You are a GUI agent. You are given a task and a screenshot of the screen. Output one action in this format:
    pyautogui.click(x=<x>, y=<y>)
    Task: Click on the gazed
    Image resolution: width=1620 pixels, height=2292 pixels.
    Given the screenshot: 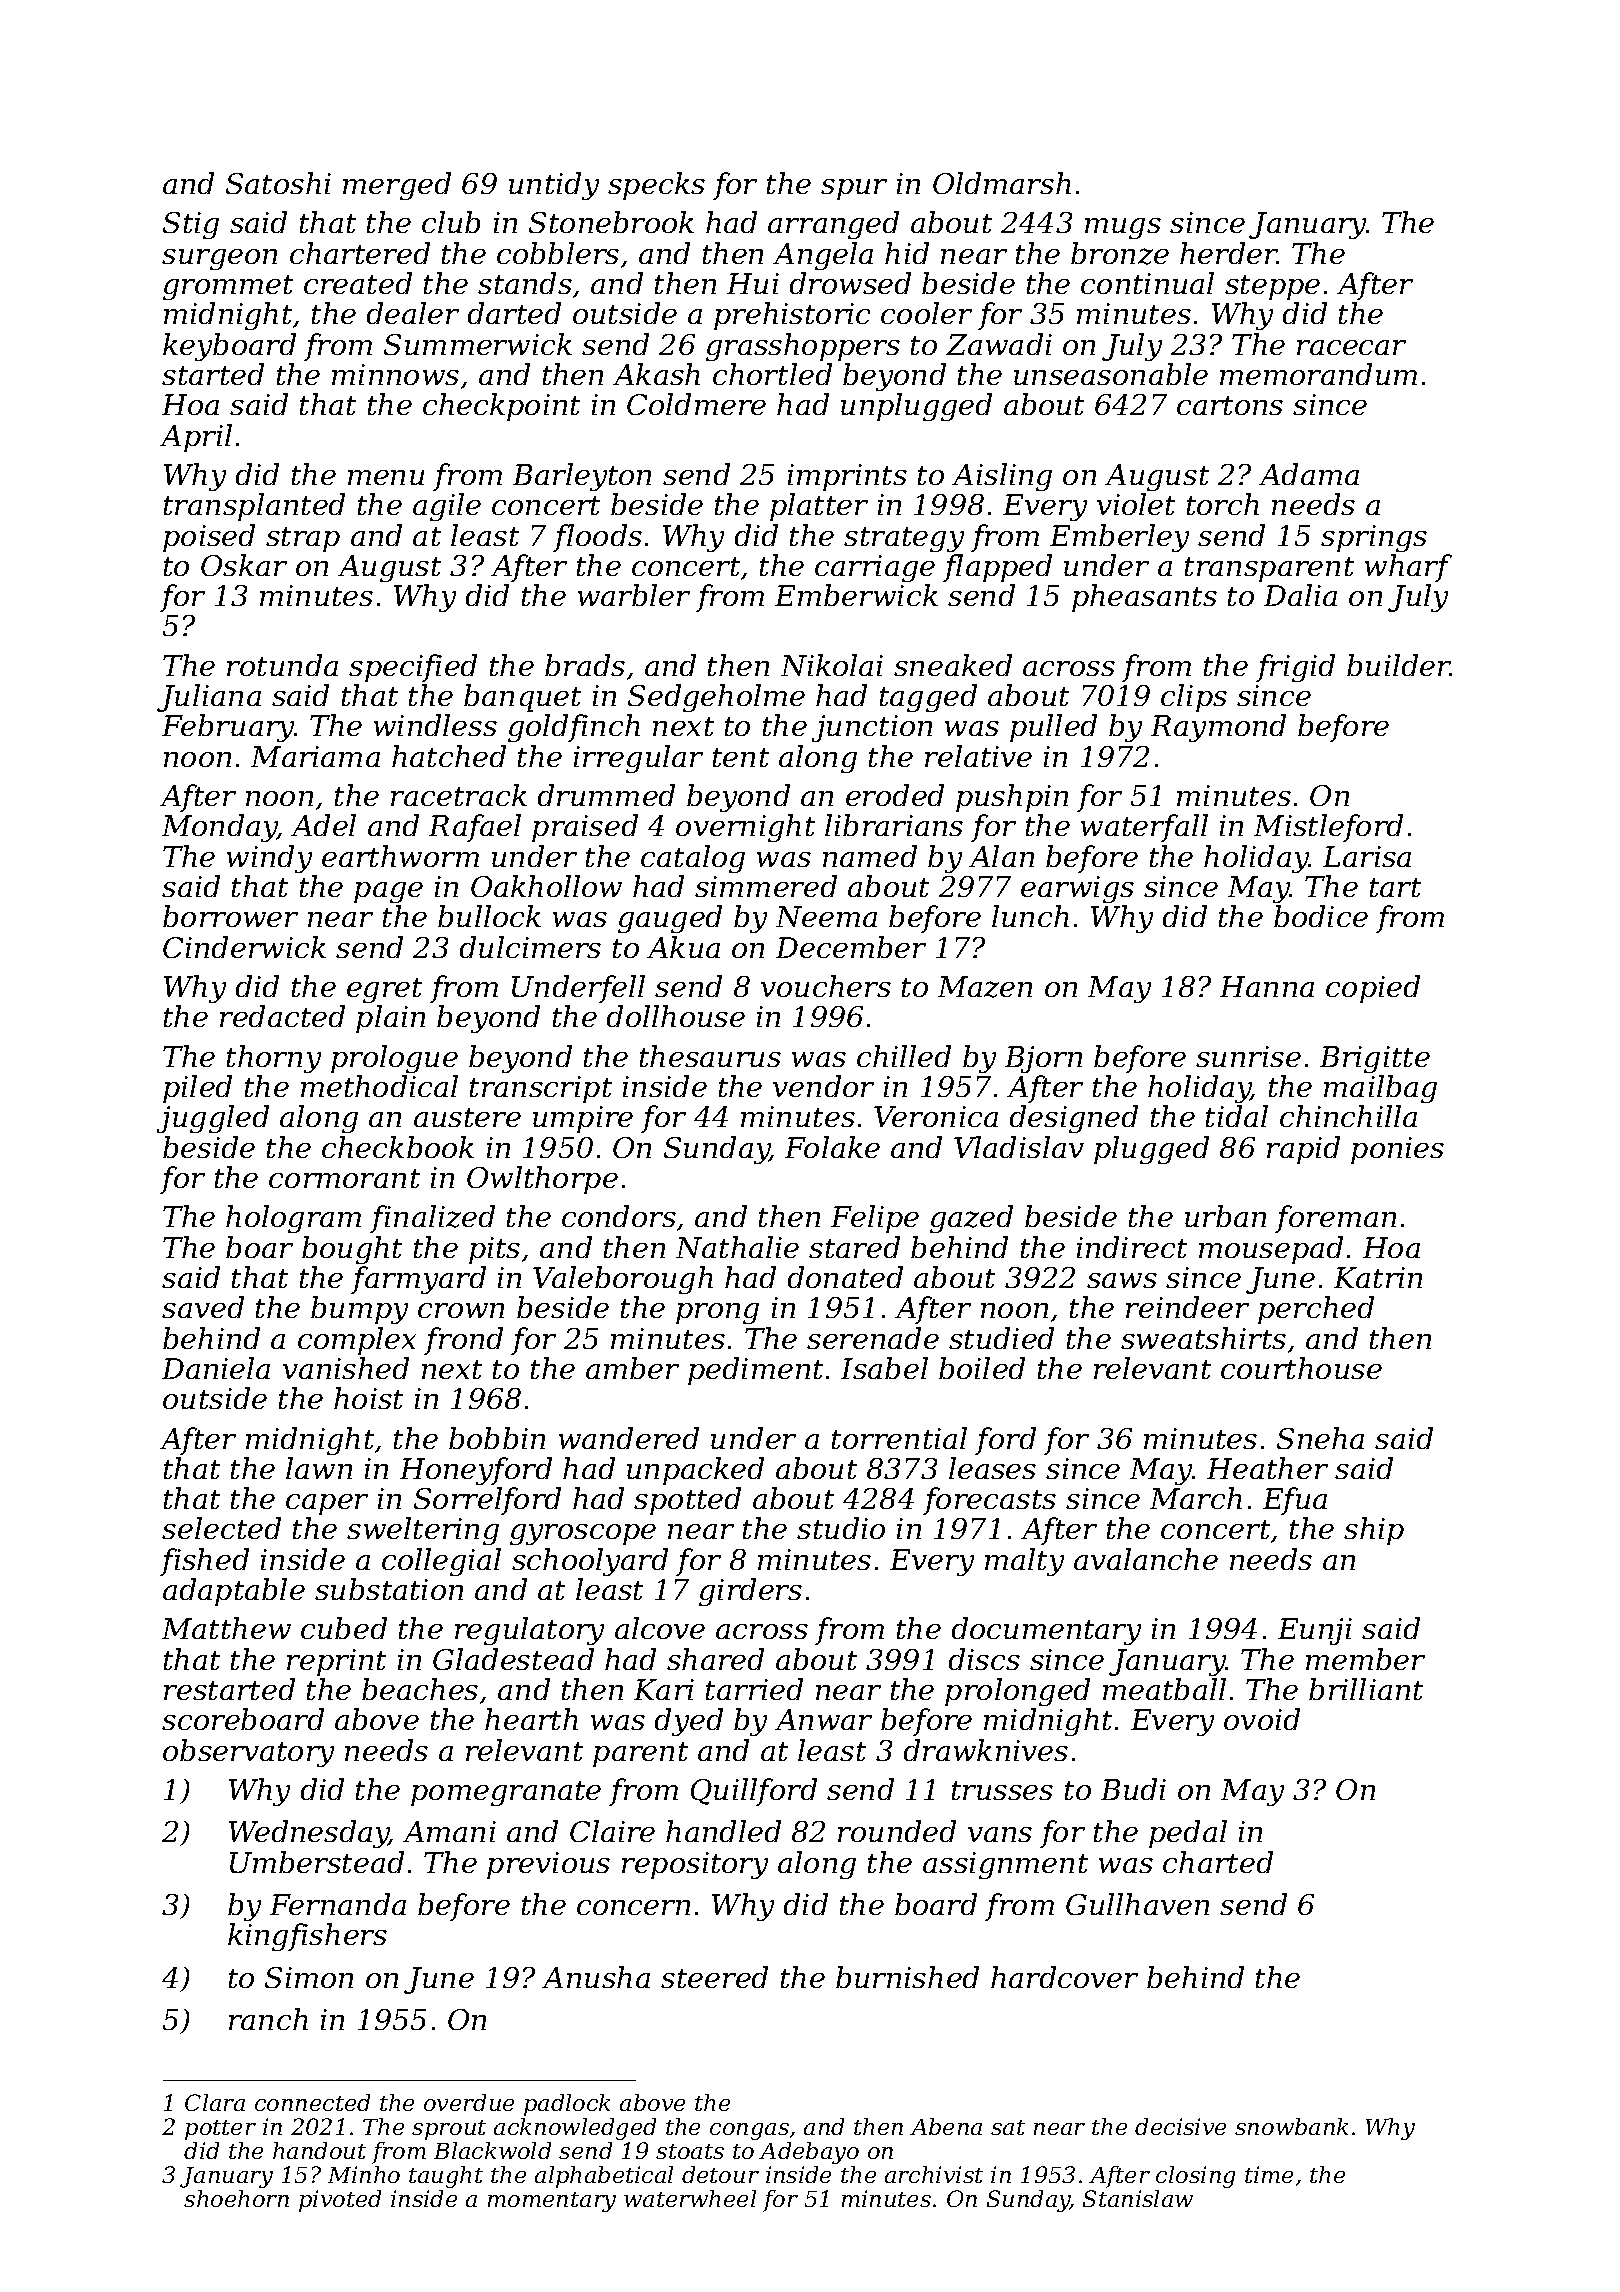 What is the action you would take?
    pyautogui.click(x=971, y=1219)
